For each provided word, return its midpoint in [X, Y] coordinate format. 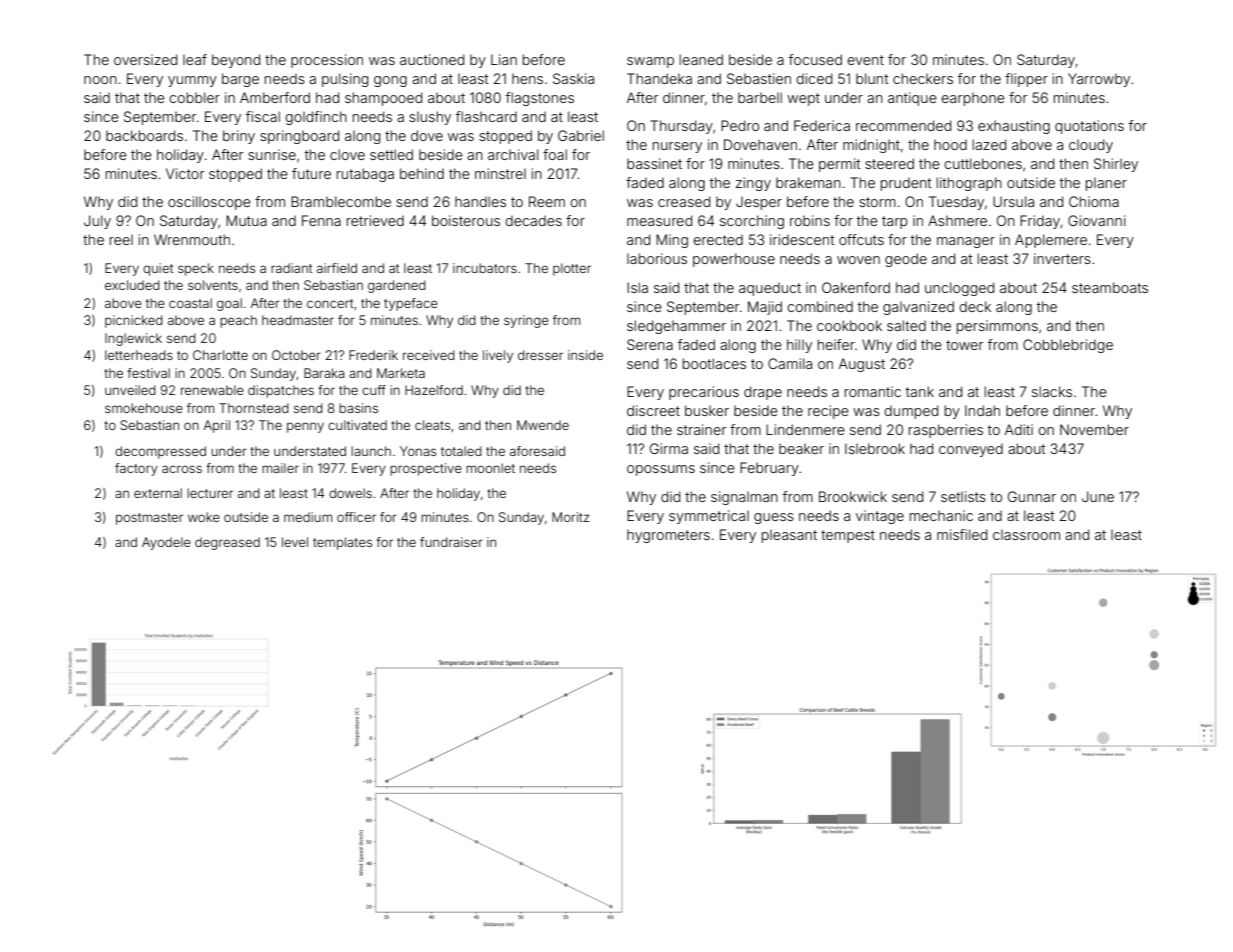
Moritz [571, 517]
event [865, 60]
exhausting [1014, 127]
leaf [195, 59]
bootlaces [714, 363]
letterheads [139, 355]
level [295, 542]
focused [815, 59]
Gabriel [581, 135]
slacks [1052, 391]
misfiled [962, 534]
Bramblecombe [341, 201]
